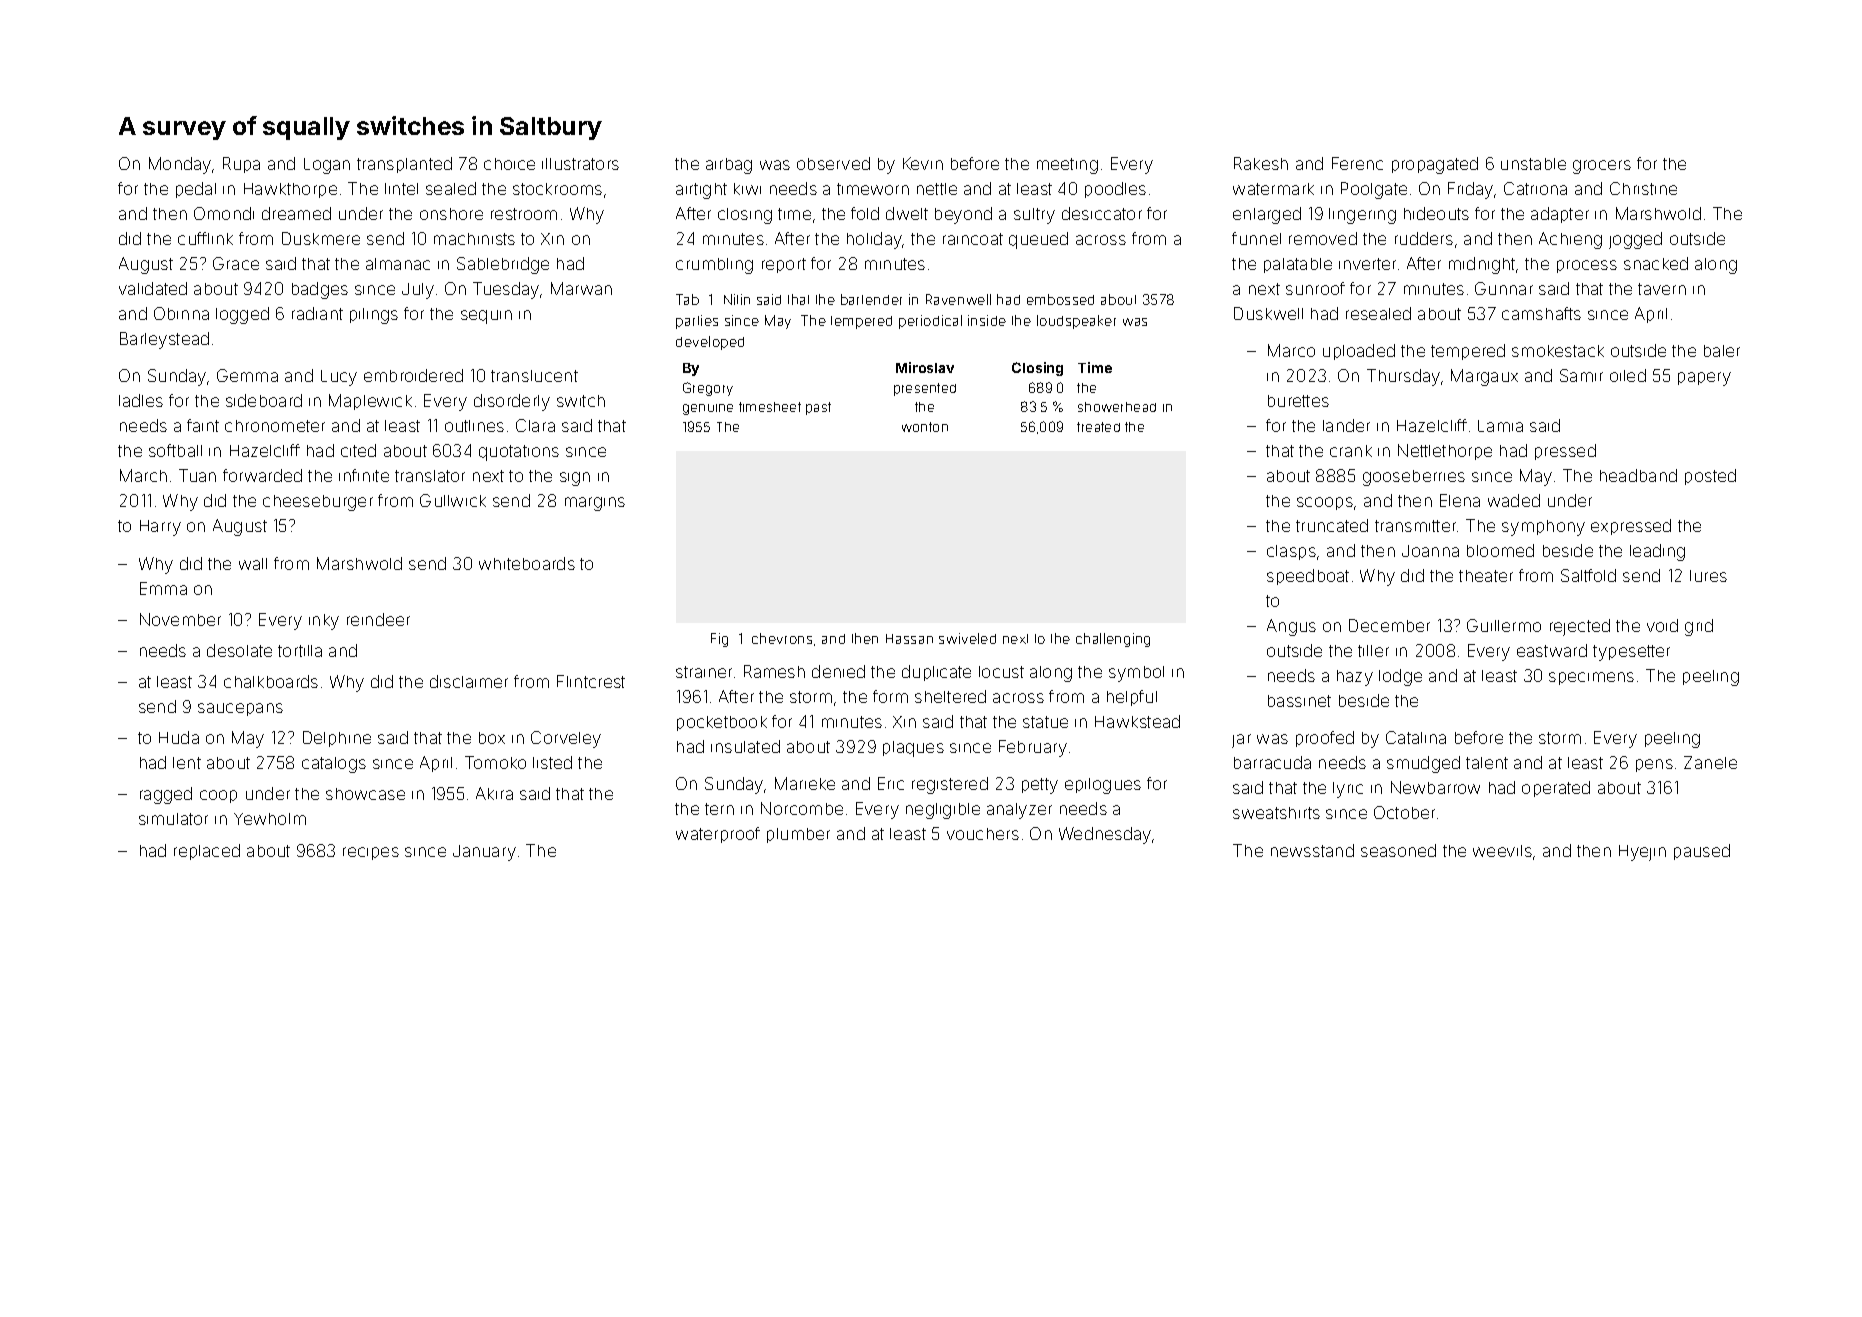 The height and width of the screenshot is (1317, 1862). What do you see at coordinates (1602, 167) in the screenshot?
I see `grocers` at bounding box center [1602, 167].
